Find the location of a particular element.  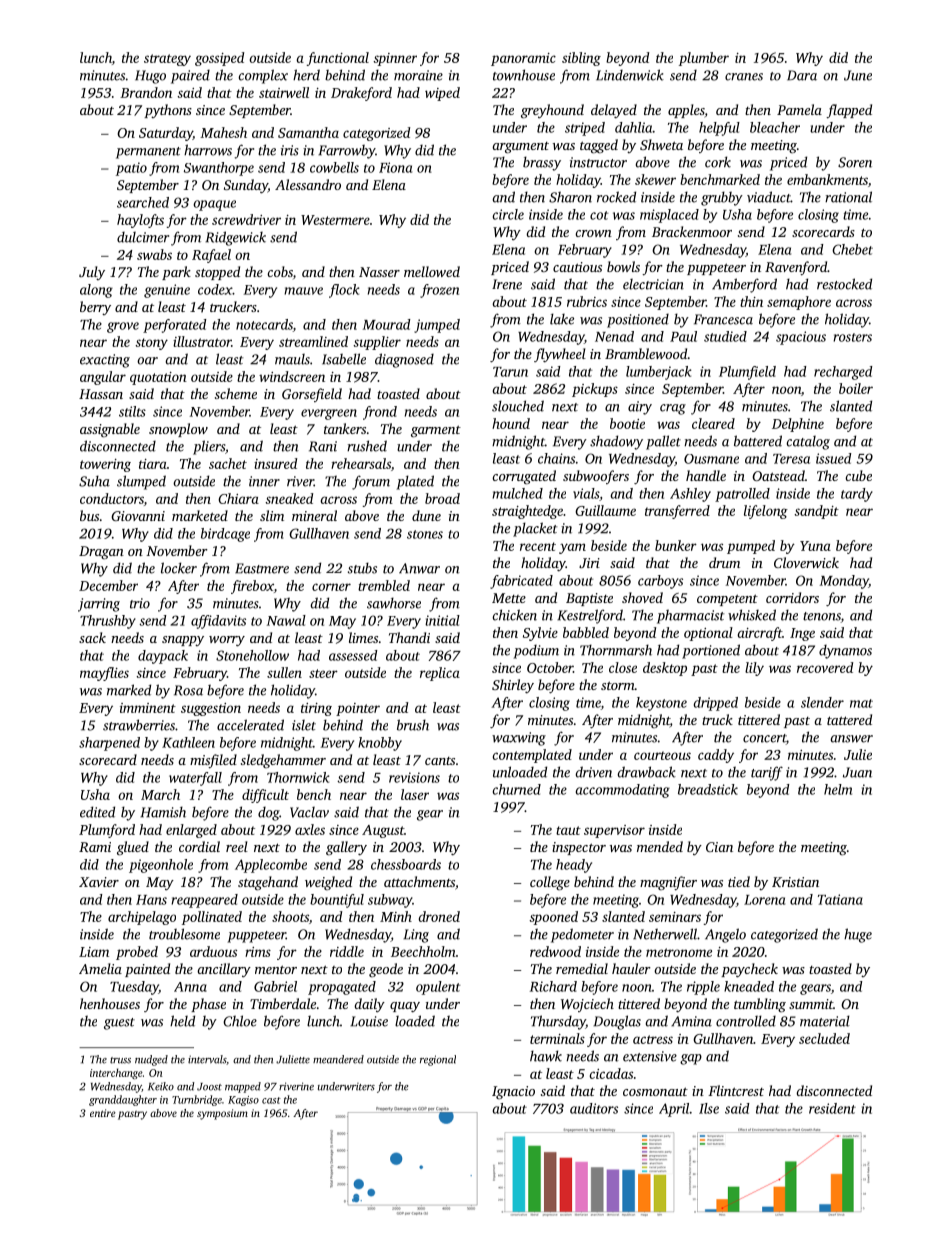

gossiped is located at coordinates (219, 59).
